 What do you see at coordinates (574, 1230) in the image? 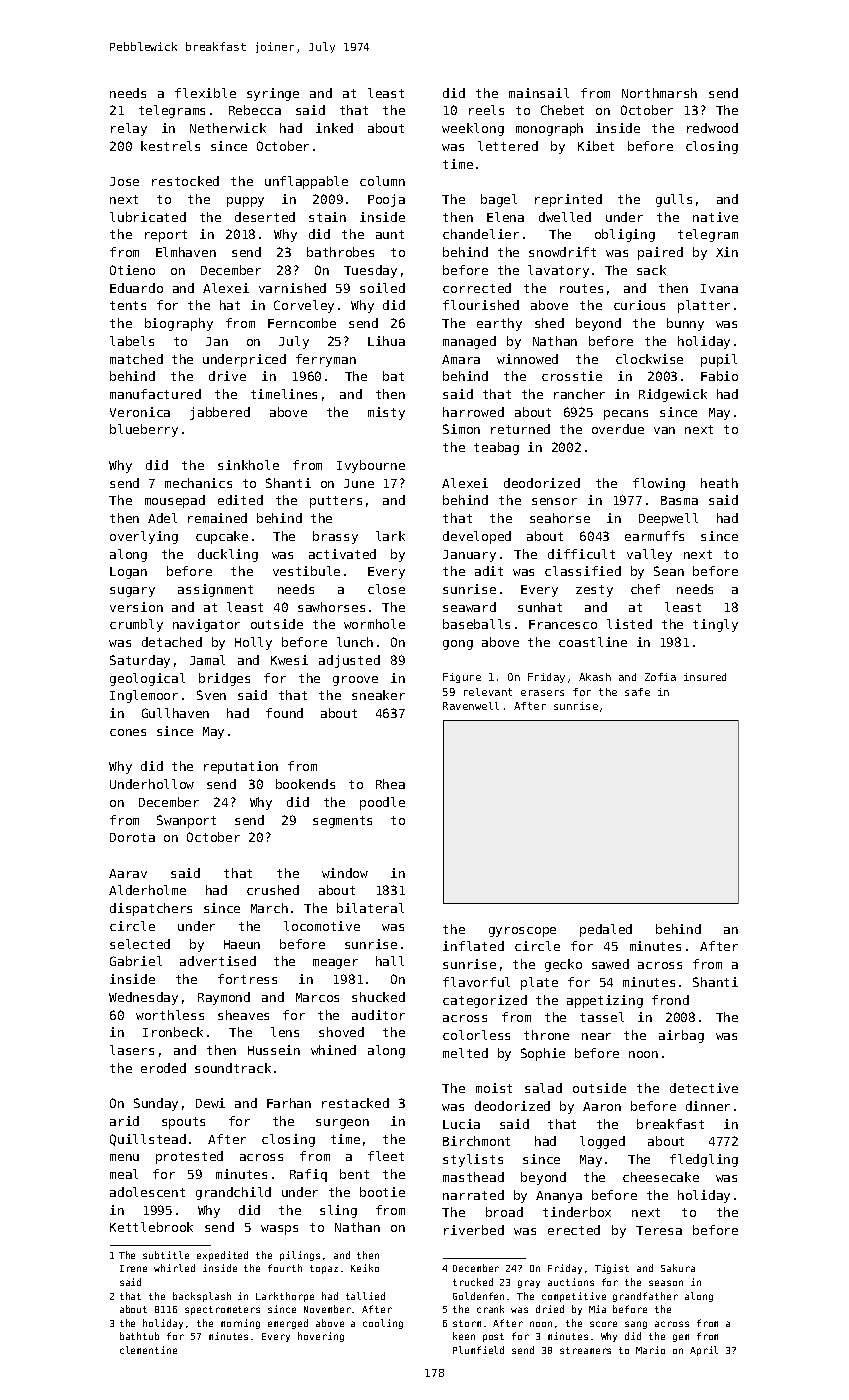
I see `erected` at bounding box center [574, 1230].
